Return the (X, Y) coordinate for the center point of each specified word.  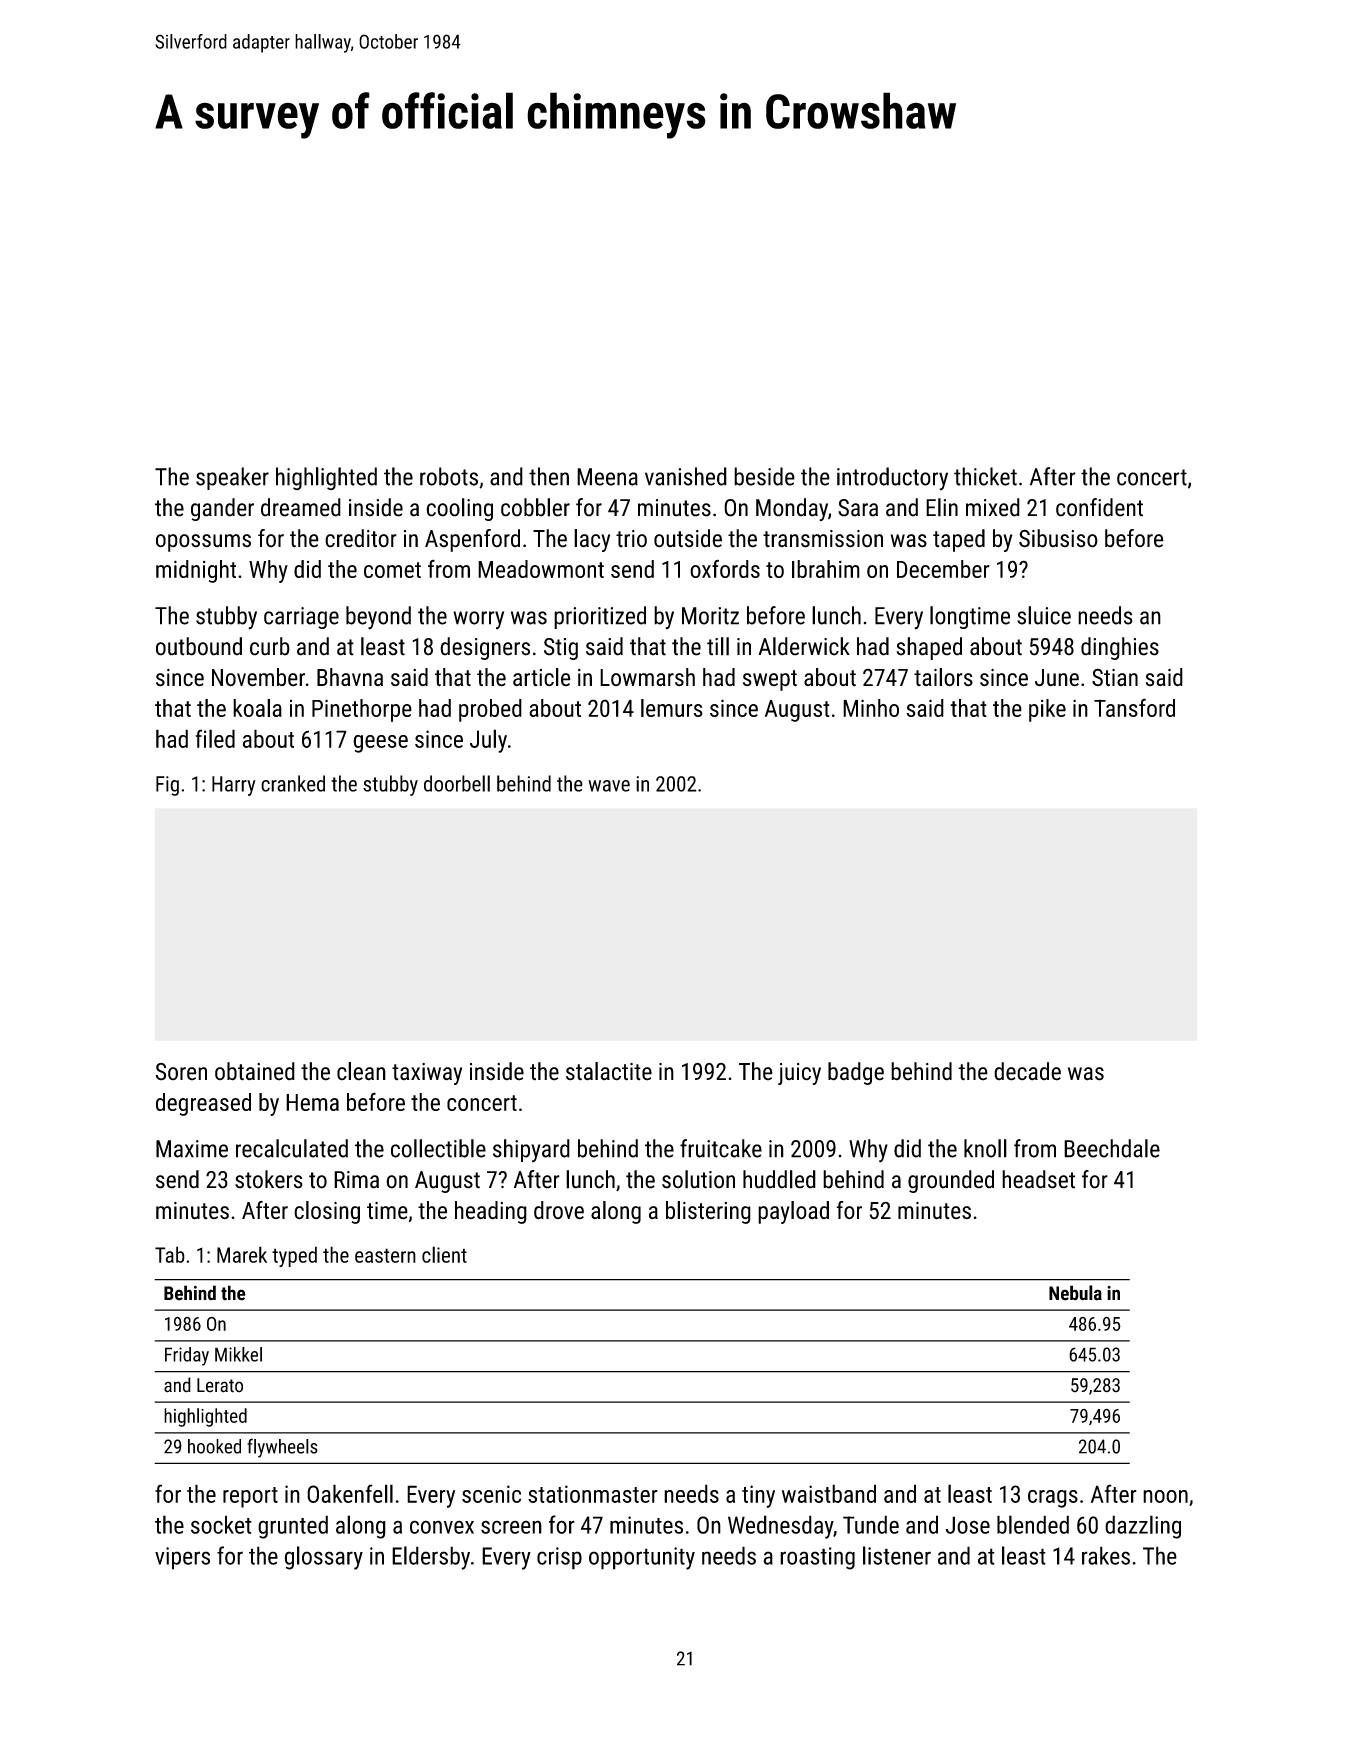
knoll (985, 1148)
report (250, 1497)
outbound (199, 646)
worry (478, 620)
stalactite (609, 1071)
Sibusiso (1058, 538)
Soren (181, 1072)
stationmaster (593, 1494)
